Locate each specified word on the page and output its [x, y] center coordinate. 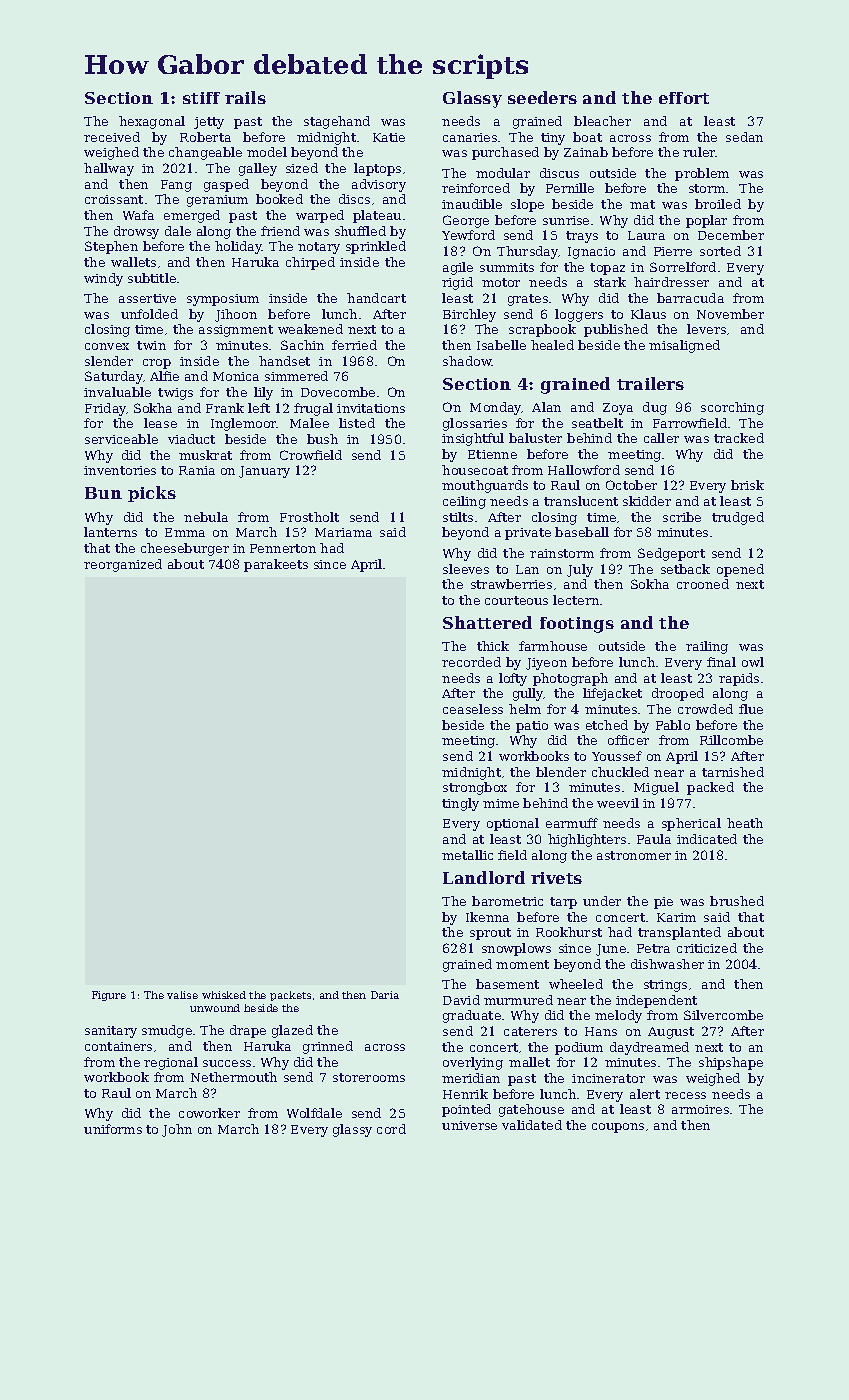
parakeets [276, 565]
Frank [225, 408]
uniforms [113, 1129]
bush [322, 439]
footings [577, 625]
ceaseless [473, 709]
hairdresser [671, 282]
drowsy [136, 232]
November [730, 314]
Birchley [469, 315]
